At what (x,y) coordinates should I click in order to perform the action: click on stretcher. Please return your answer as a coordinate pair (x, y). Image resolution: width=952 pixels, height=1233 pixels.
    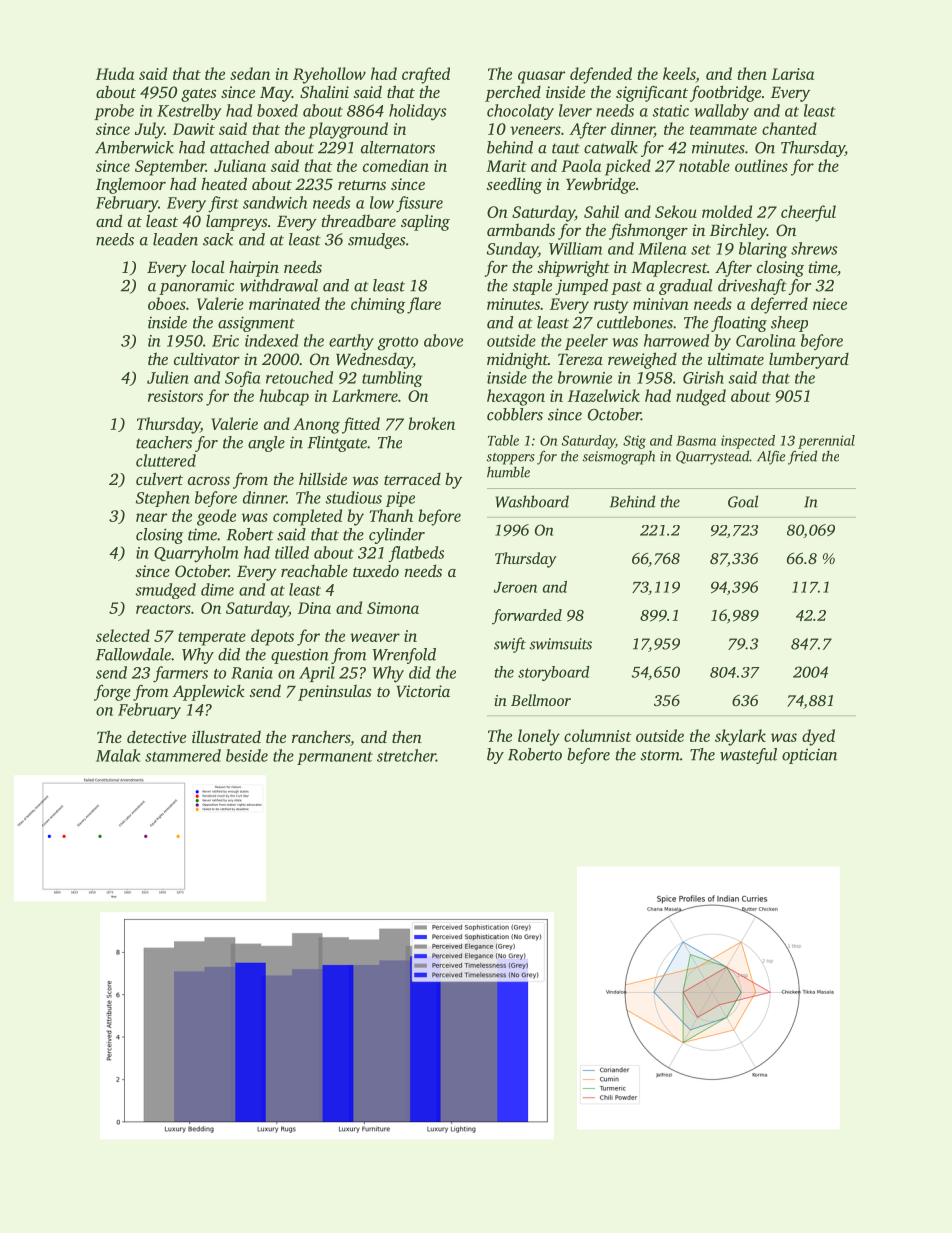
    Looking at the image, I should click on (406, 755).
